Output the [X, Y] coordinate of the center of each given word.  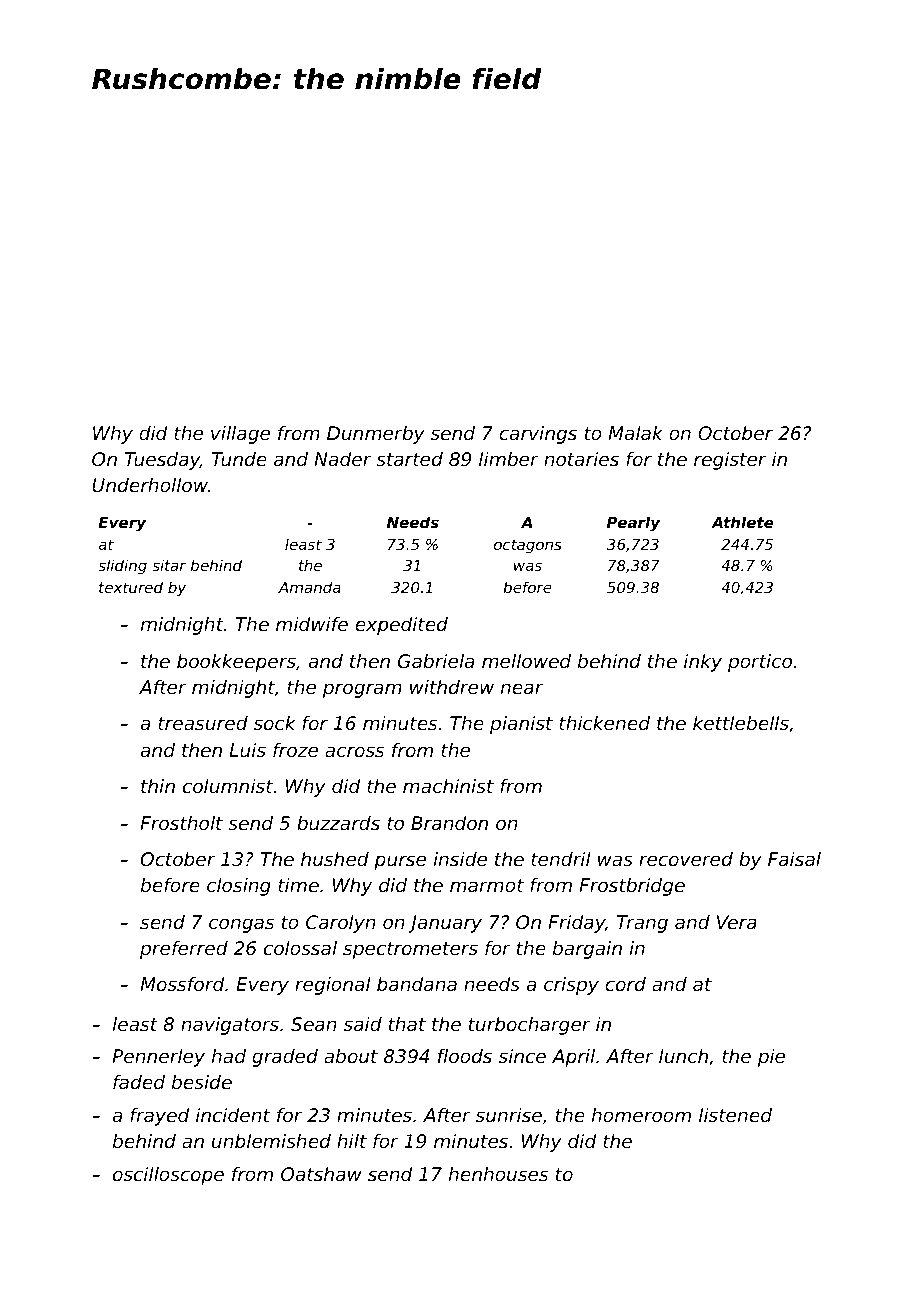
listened [735, 1115]
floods [465, 1056]
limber [509, 459]
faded [139, 1082]
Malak [635, 433]
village [240, 435]
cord [625, 984]
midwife [312, 624]
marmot [487, 885]
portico [760, 663]
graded [285, 1058]
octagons [528, 546]
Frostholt [181, 823]
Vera [737, 922]
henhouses [498, 1174]
